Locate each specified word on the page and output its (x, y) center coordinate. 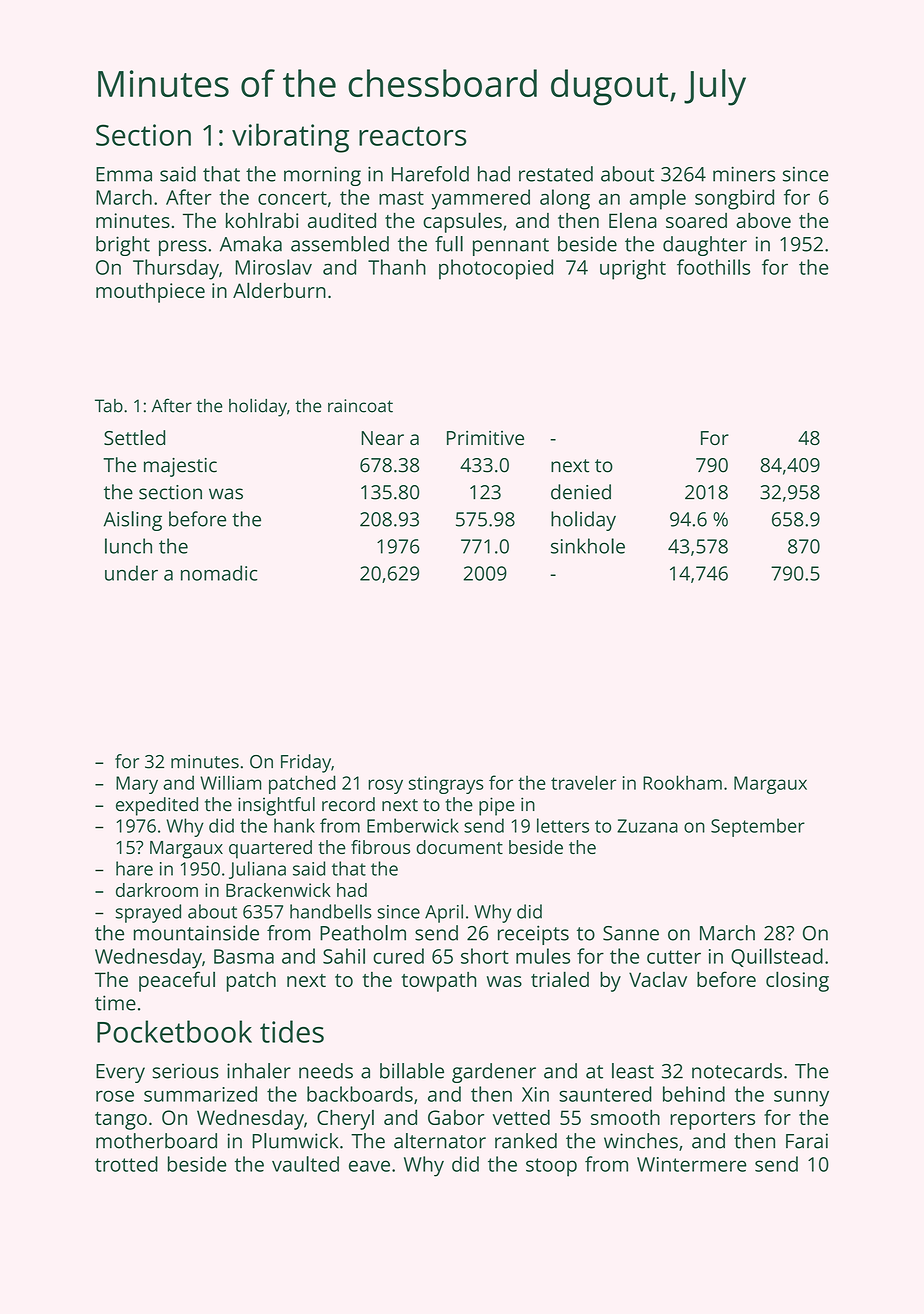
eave (369, 1166)
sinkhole (588, 546)
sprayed (148, 913)
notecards (737, 1071)
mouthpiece (150, 293)
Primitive (485, 437)
